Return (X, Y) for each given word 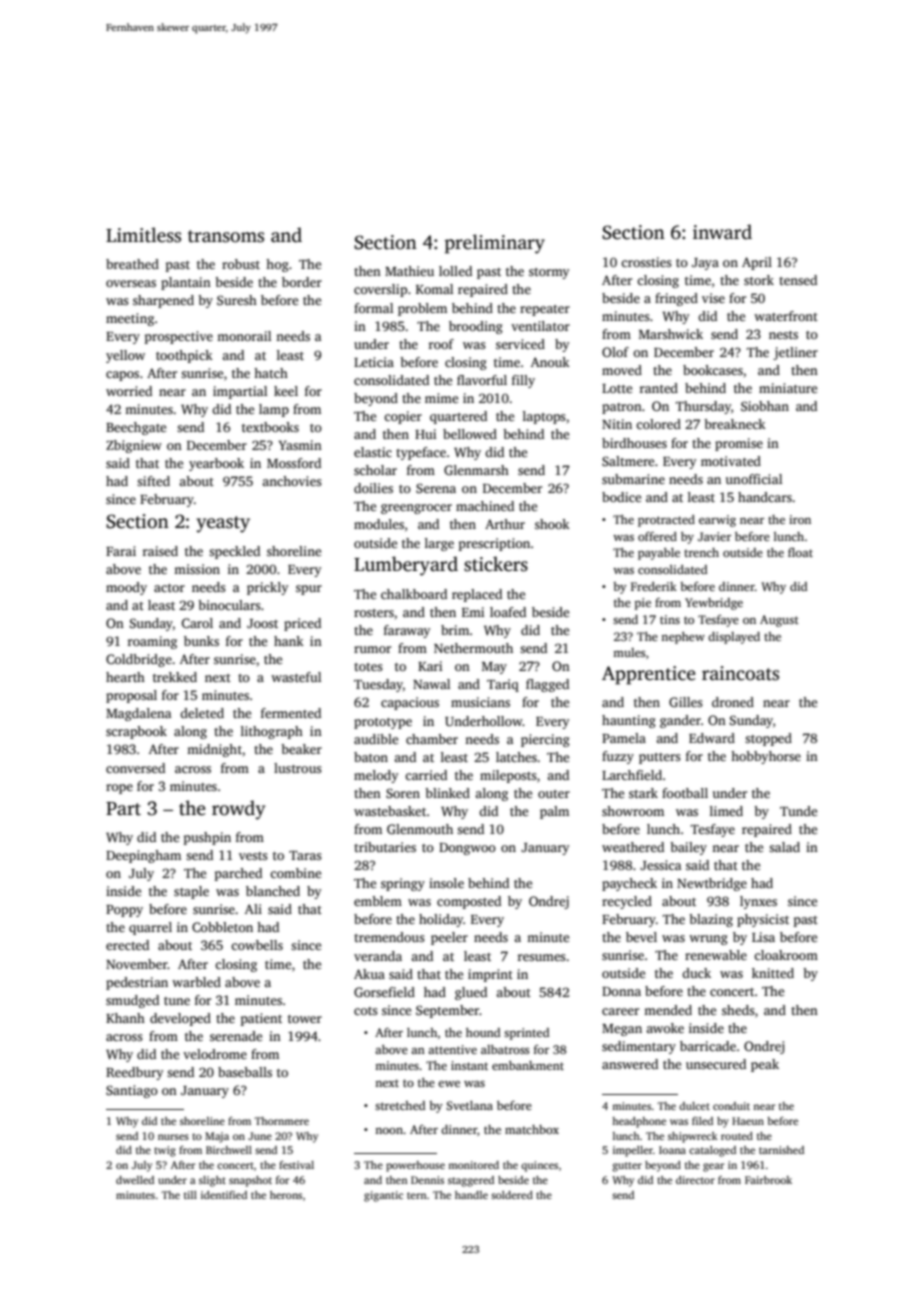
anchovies (292, 481)
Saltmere (628, 461)
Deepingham (143, 856)
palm (554, 812)
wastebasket (390, 811)
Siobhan (765, 406)
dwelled (135, 1180)
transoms (226, 236)
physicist (763, 920)
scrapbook (136, 732)
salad (784, 847)
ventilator (540, 326)
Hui (425, 434)
